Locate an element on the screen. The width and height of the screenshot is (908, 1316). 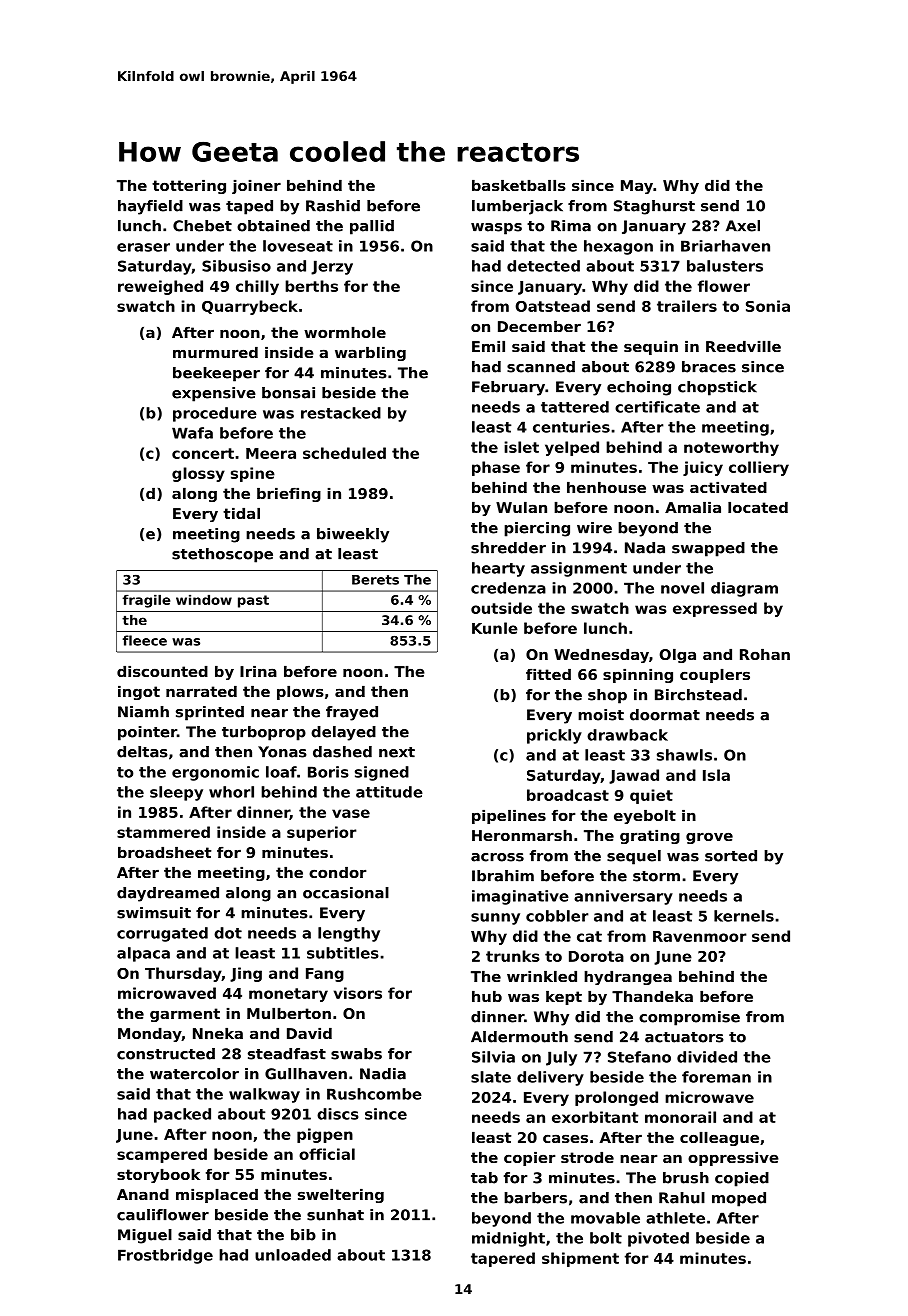
scampered is located at coordinates (162, 1155).
